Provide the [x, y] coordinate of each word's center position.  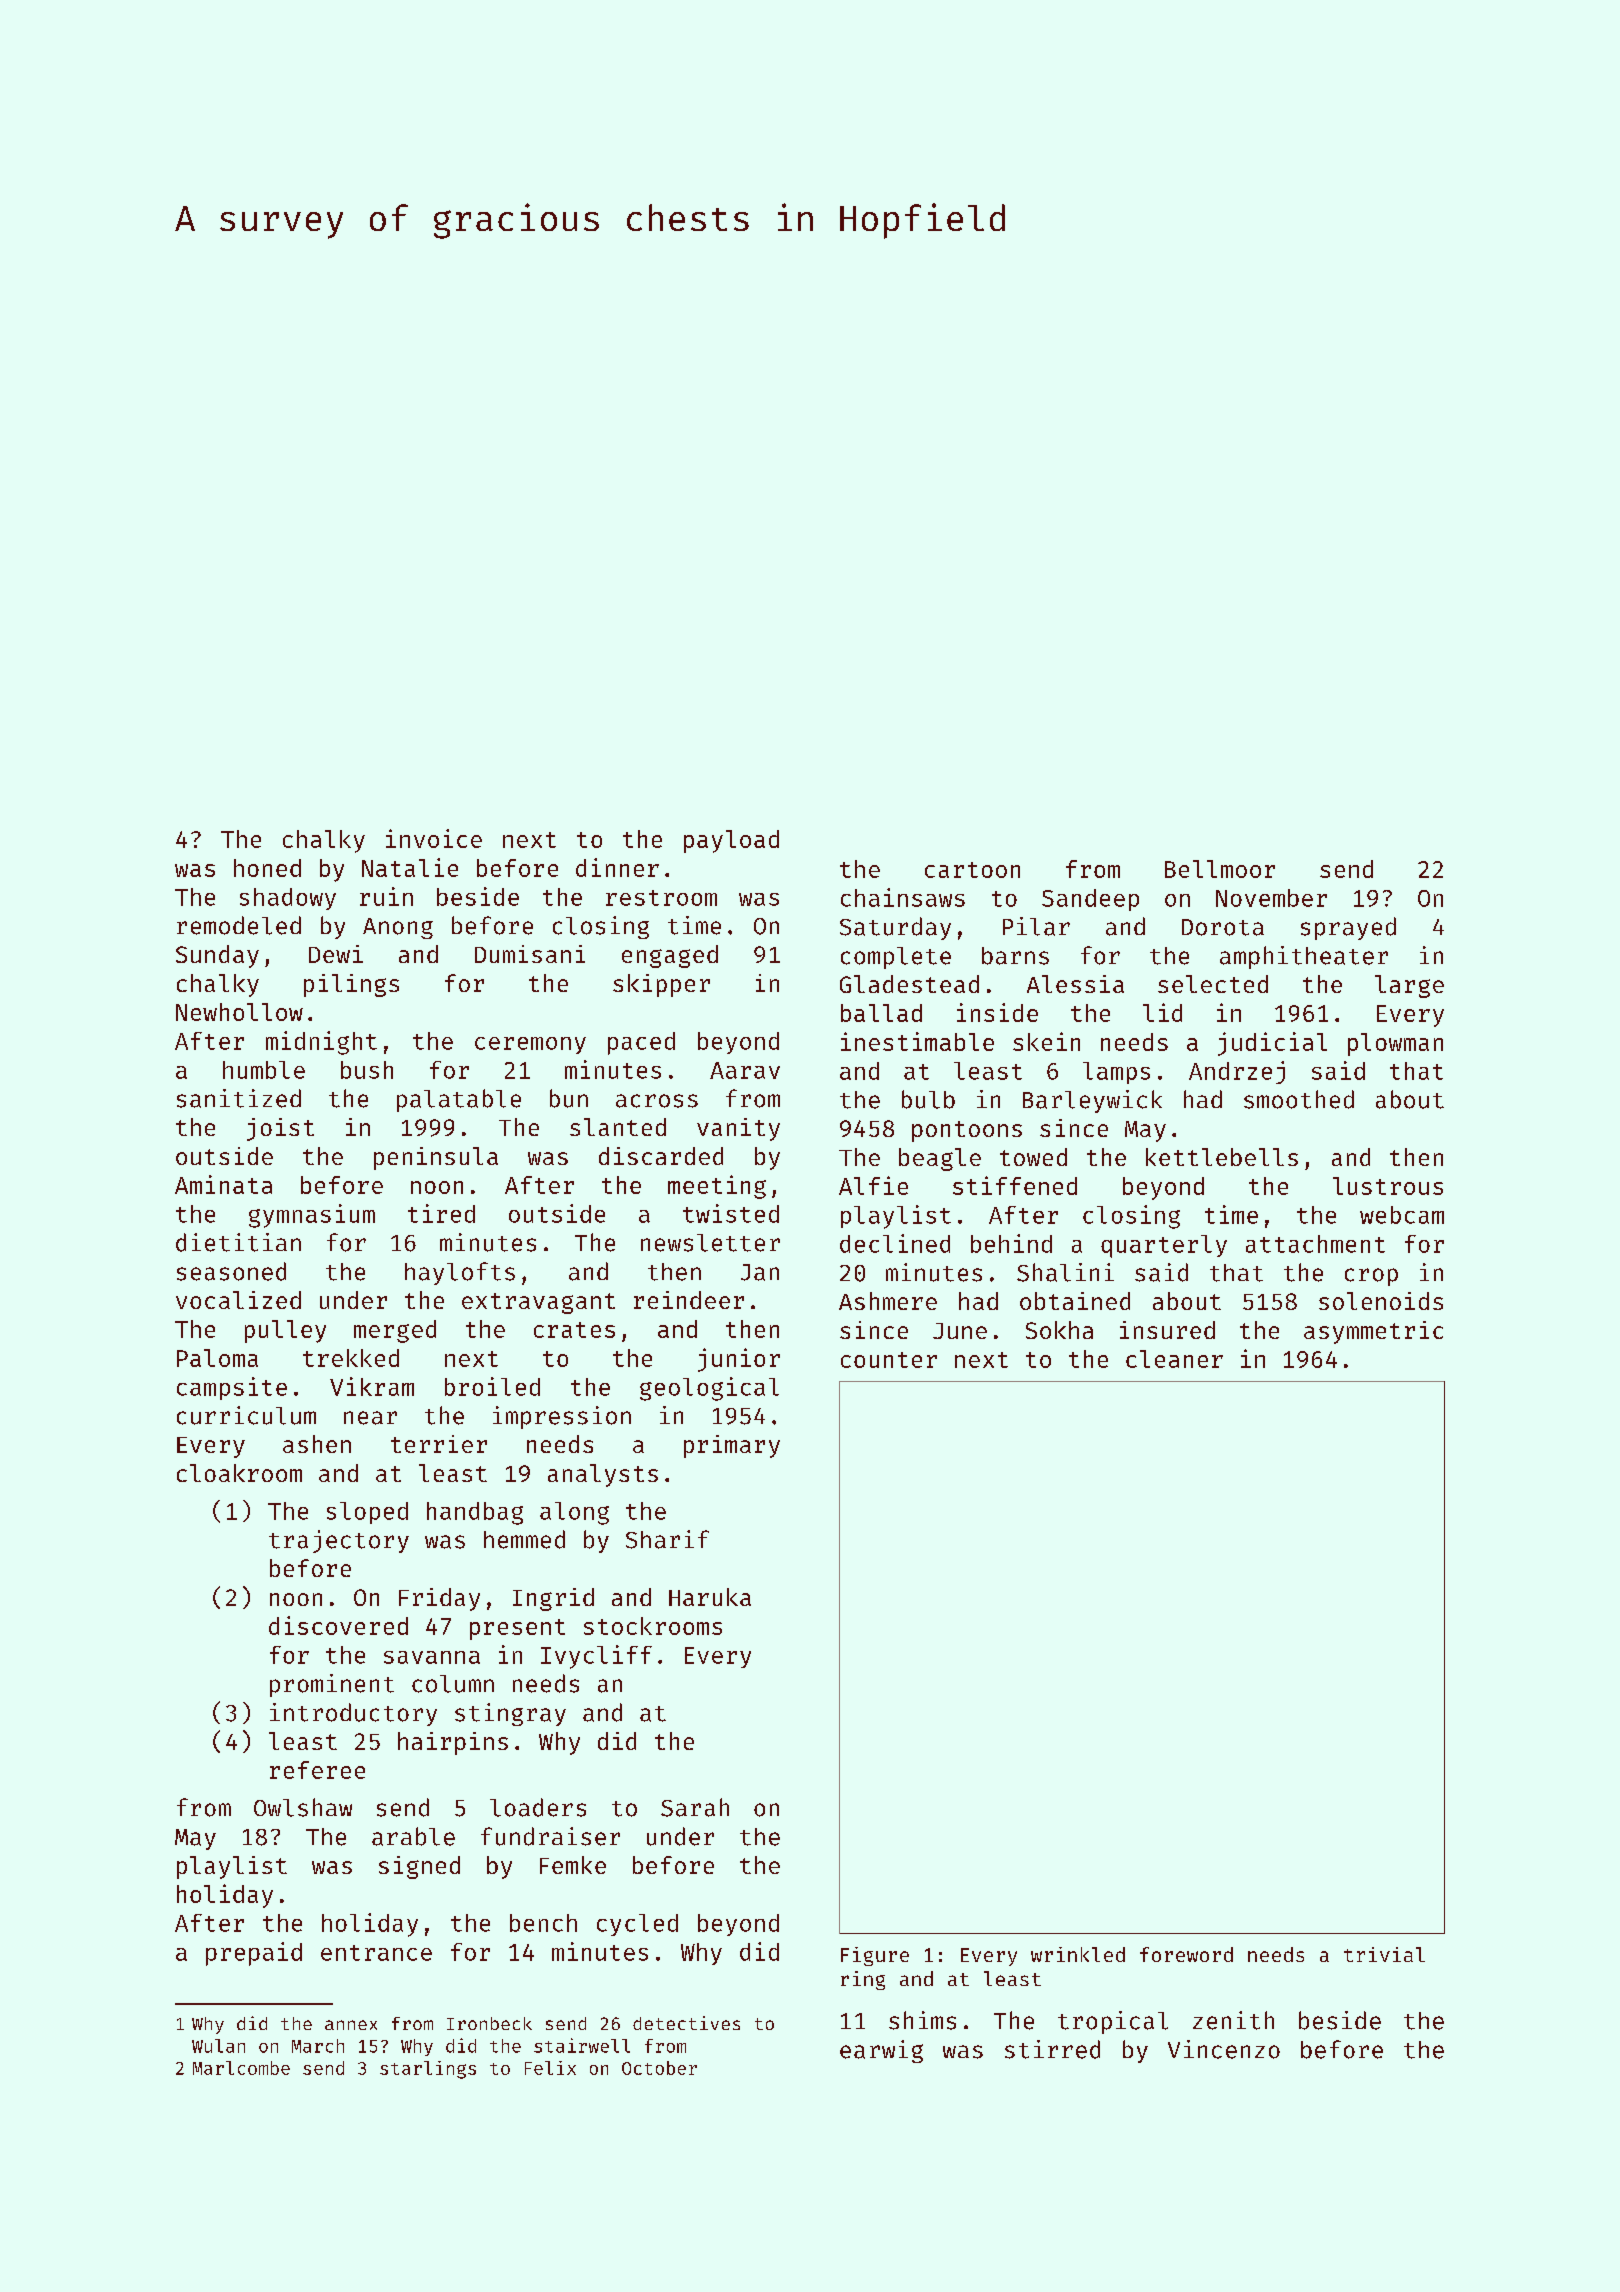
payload [731, 841]
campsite [232, 1388]
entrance [376, 1953]
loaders [538, 1807]
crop [1371, 1277]
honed [267, 868]
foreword [1186, 1954]
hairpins [453, 1743]
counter [889, 1360]
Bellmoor [1220, 869]
